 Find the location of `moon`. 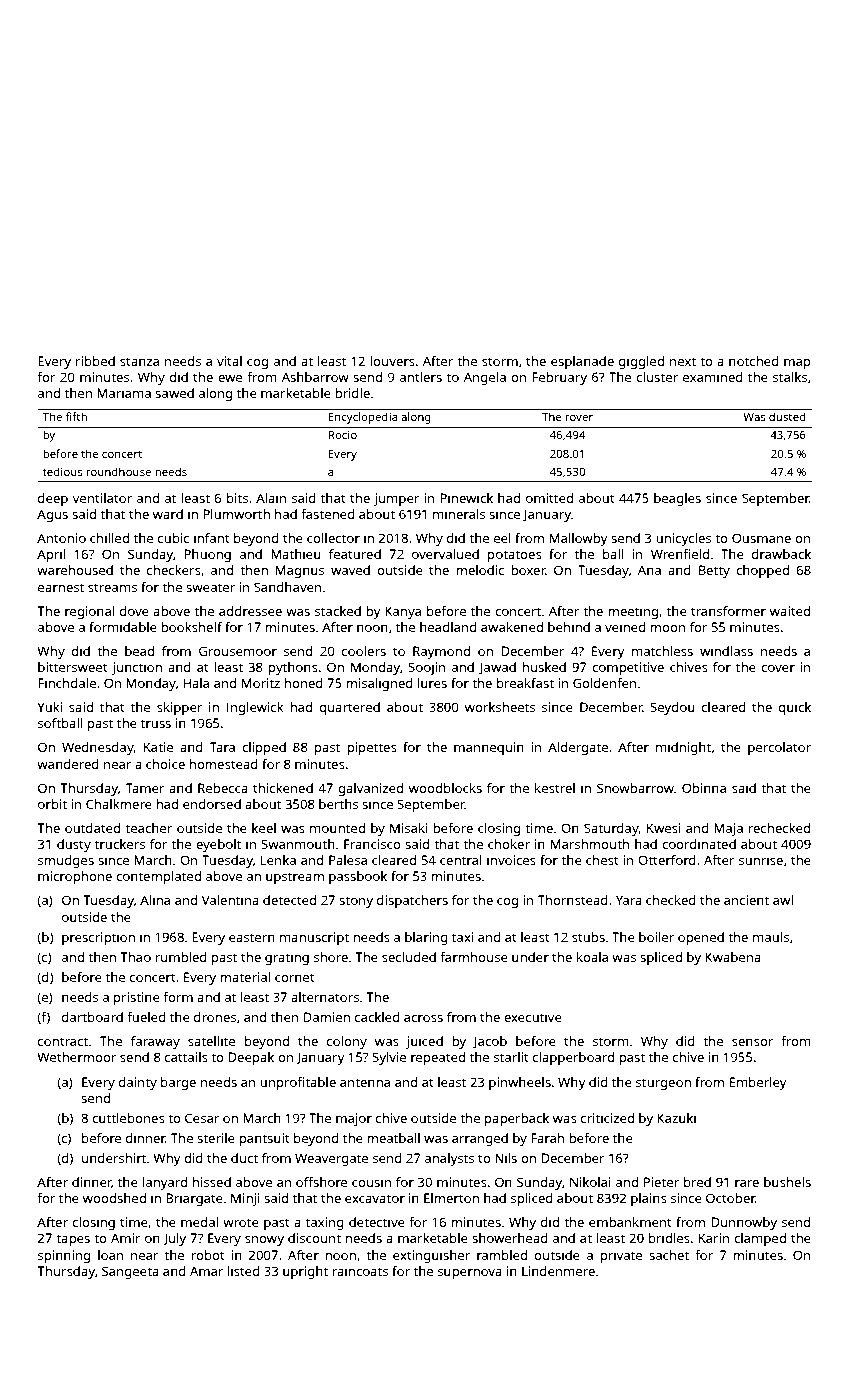

moon is located at coordinates (667, 628).
